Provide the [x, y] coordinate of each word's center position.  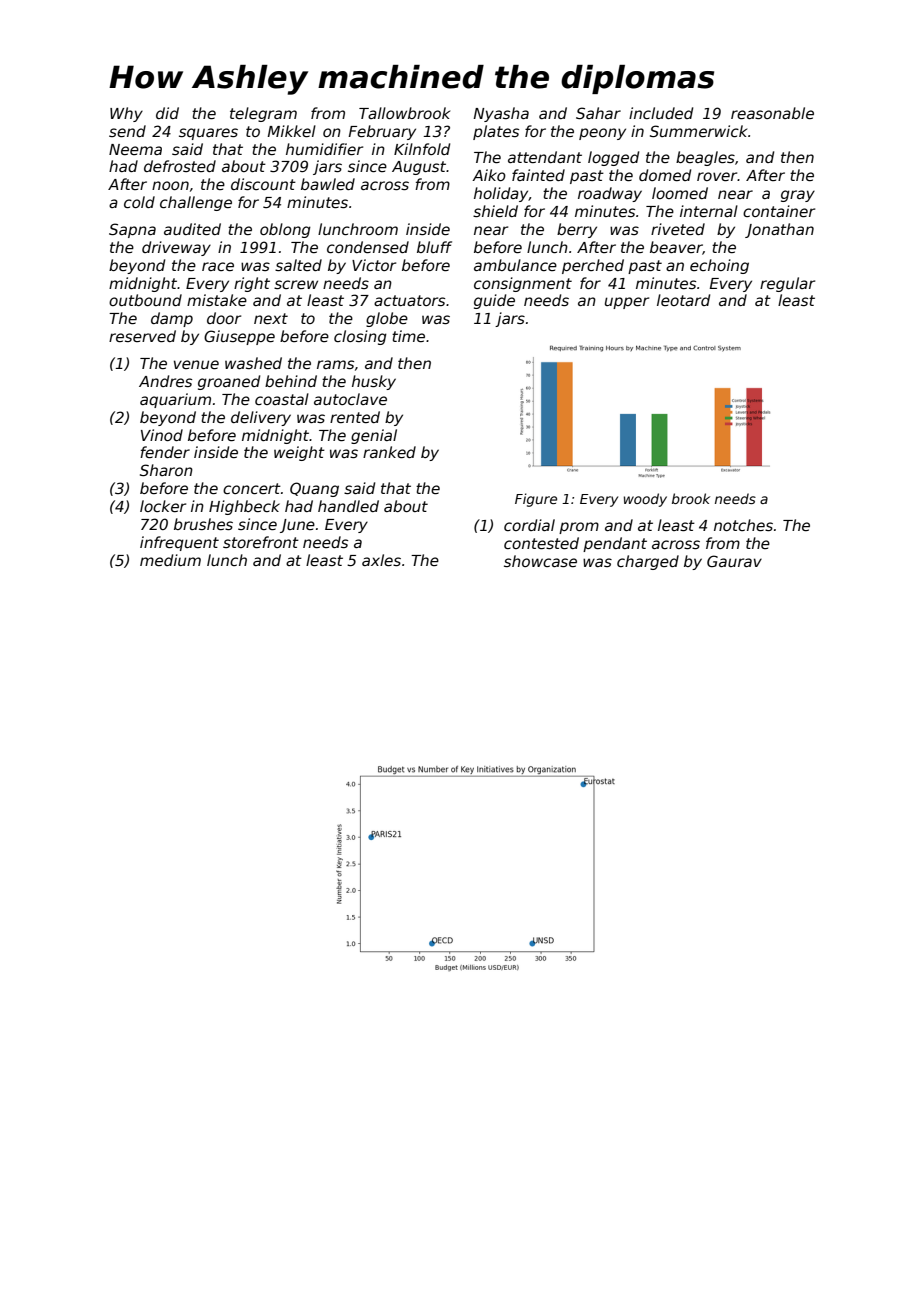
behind [291, 381]
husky [374, 382]
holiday [501, 194]
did [167, 113]
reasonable [772, 113]
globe [387, 319]
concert [252, 488]
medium [170, 560]
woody [645, 500]
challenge [196, 203]
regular [787, 284]
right [252, 284]
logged [613, 158]
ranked [389, 452]
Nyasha [501, 114]
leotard [683, 300]
